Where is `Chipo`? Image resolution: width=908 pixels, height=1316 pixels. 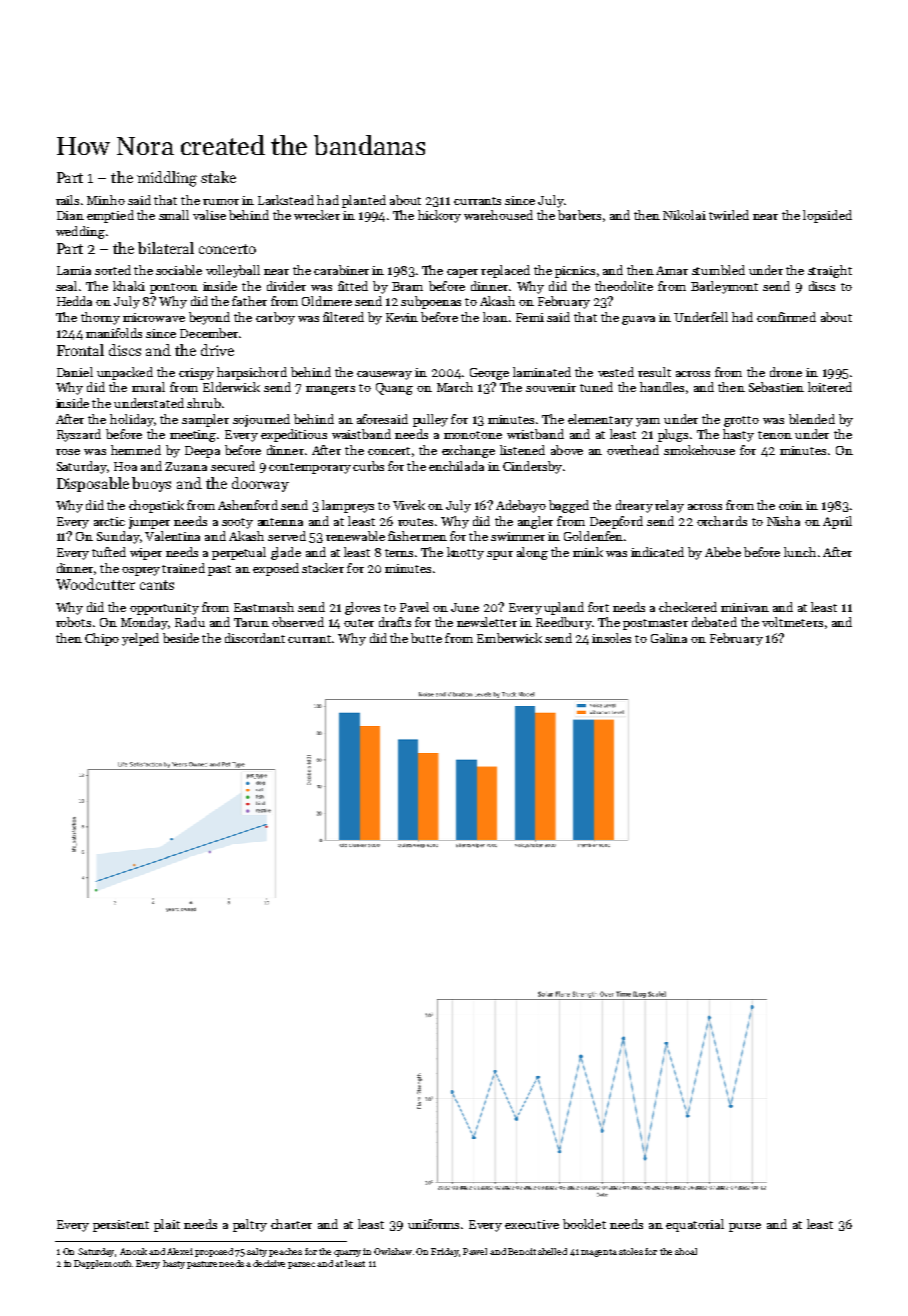
Chipo is located at coordinates (102, 639).
